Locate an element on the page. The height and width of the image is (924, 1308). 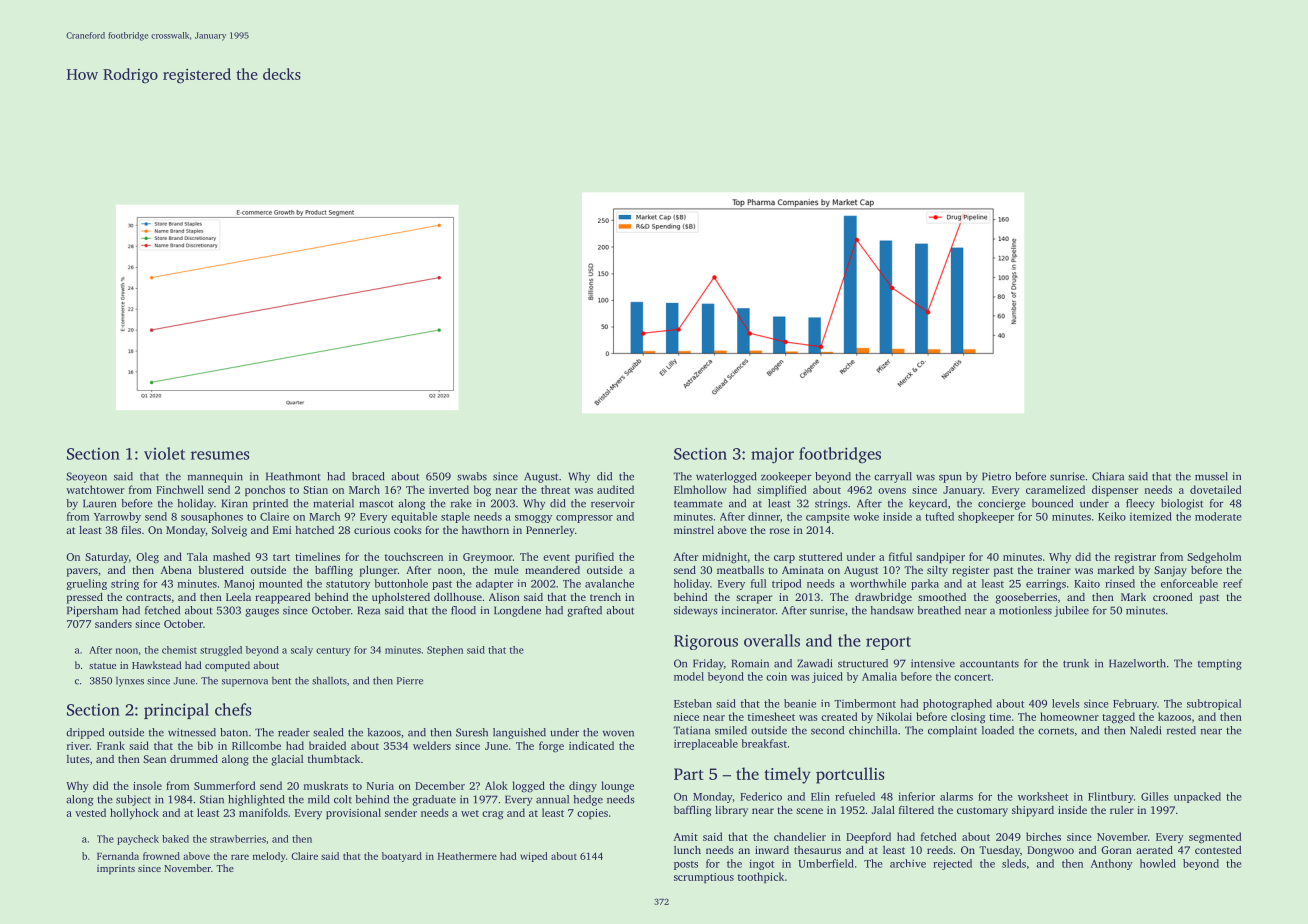
Keiko is located at coordinates (1112, 516).
